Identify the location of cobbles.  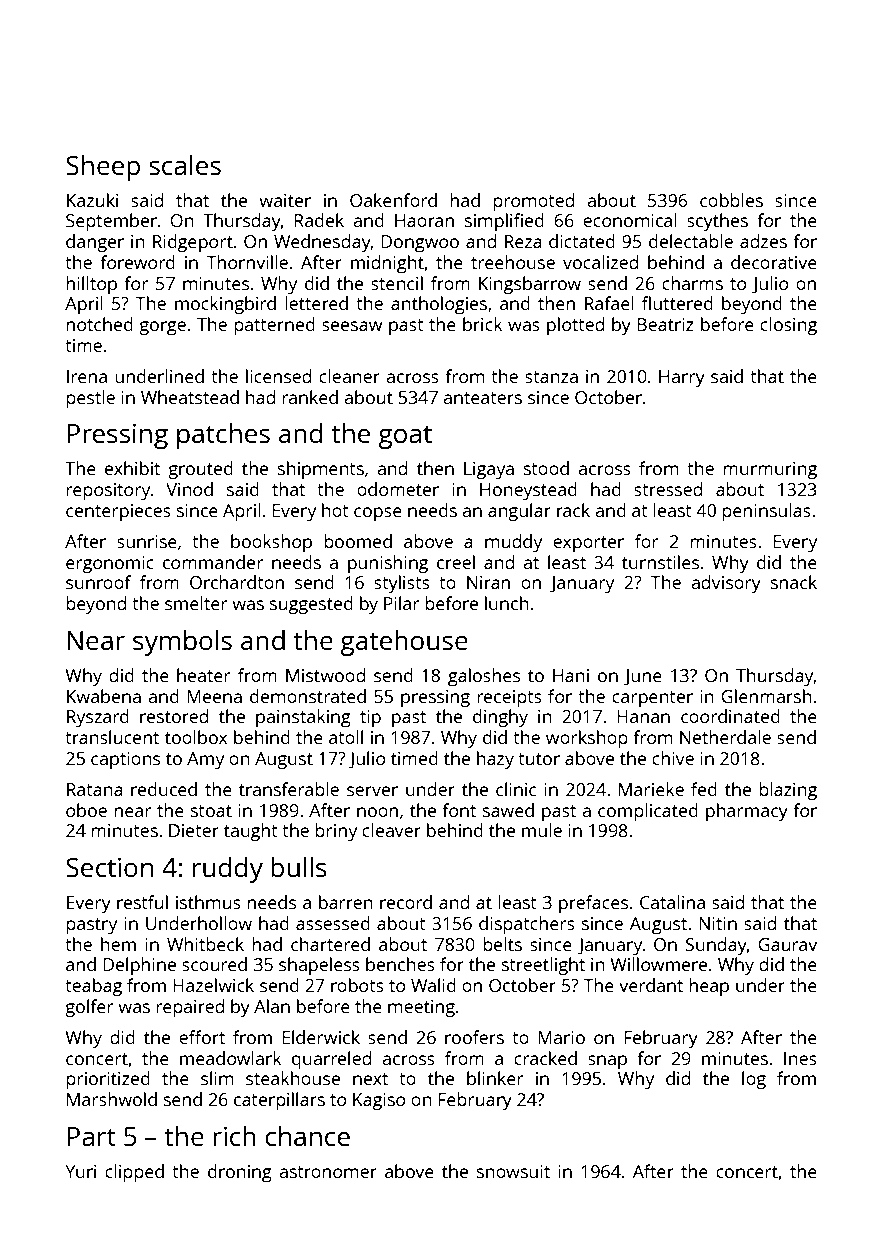
(731, 200).
